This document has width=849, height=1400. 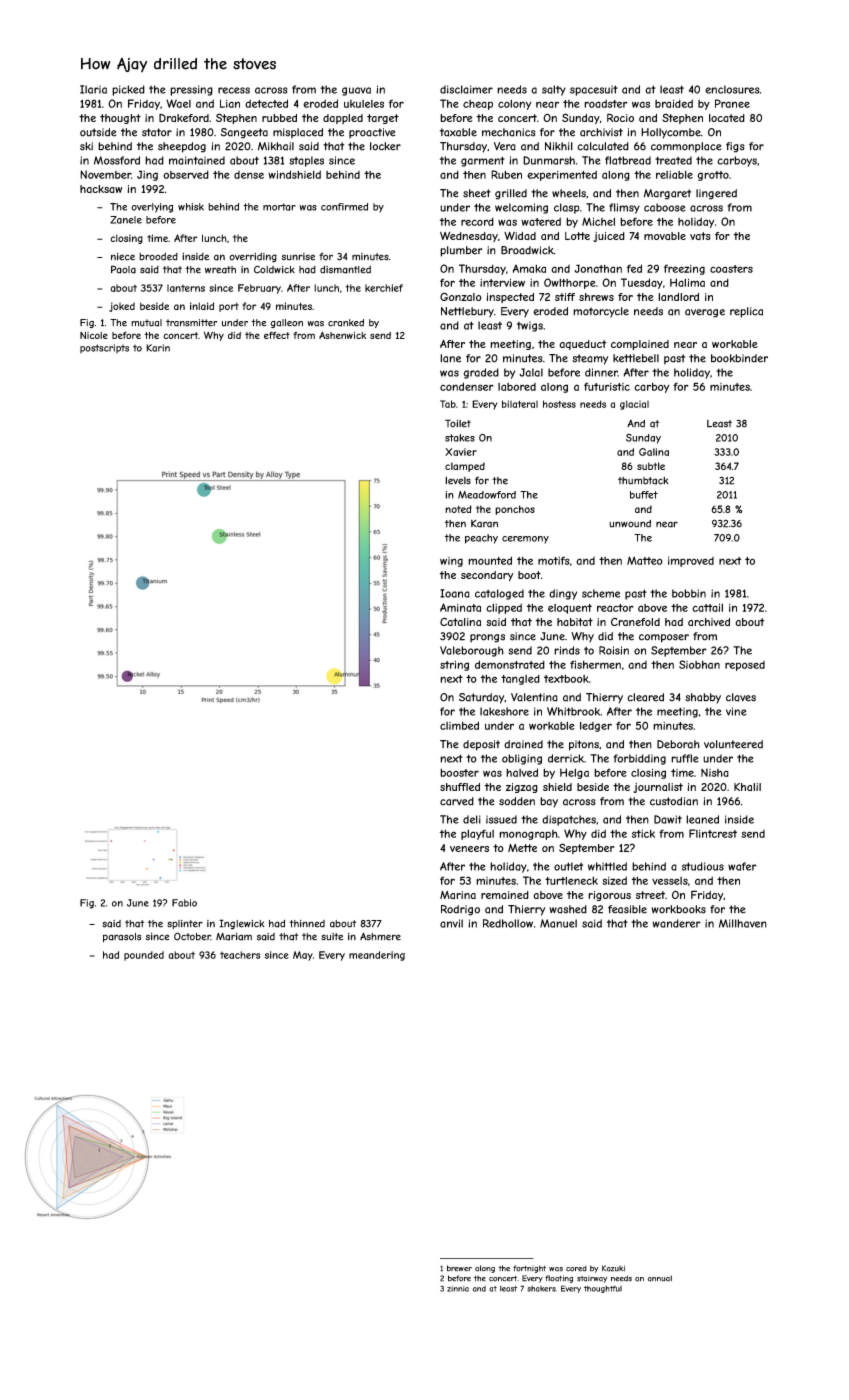 What do you see at coordinates (122, 937) in the document?
I see `parasols` at bounding box center [122, 937].
